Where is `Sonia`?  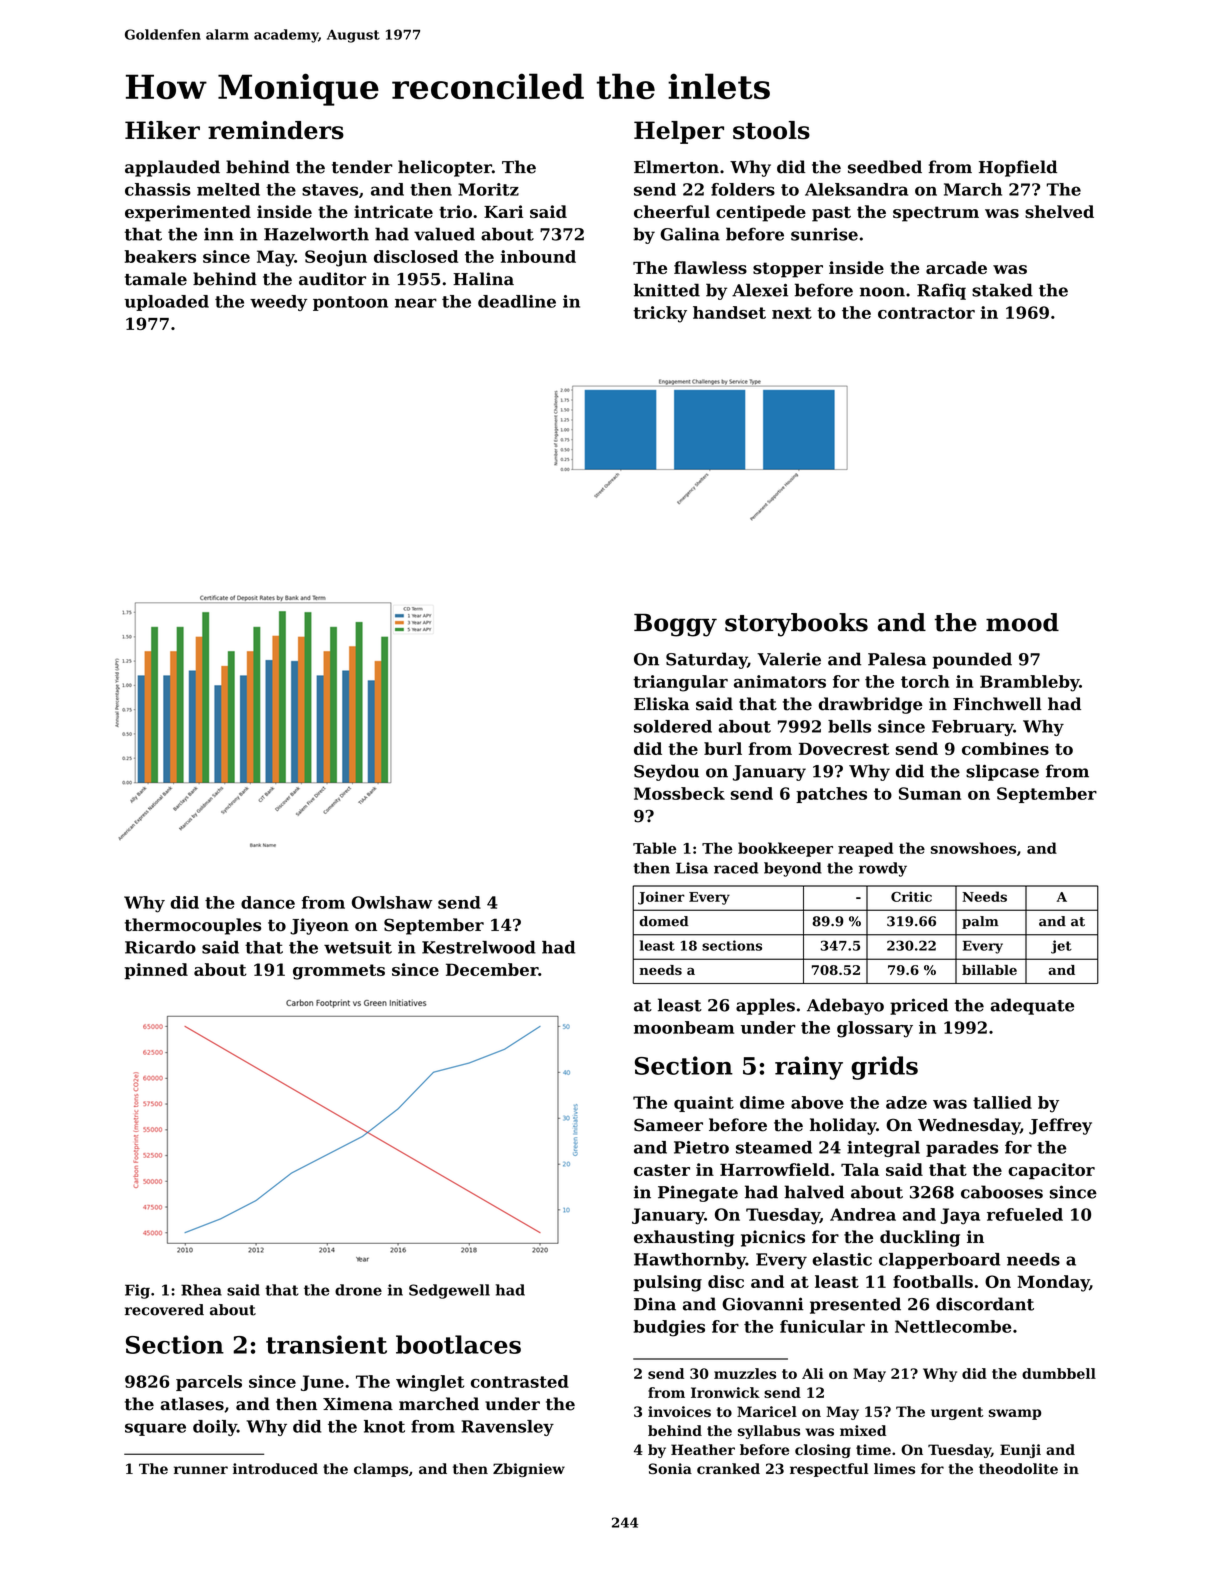 Sonia is located at coordinates (670, 1468).
